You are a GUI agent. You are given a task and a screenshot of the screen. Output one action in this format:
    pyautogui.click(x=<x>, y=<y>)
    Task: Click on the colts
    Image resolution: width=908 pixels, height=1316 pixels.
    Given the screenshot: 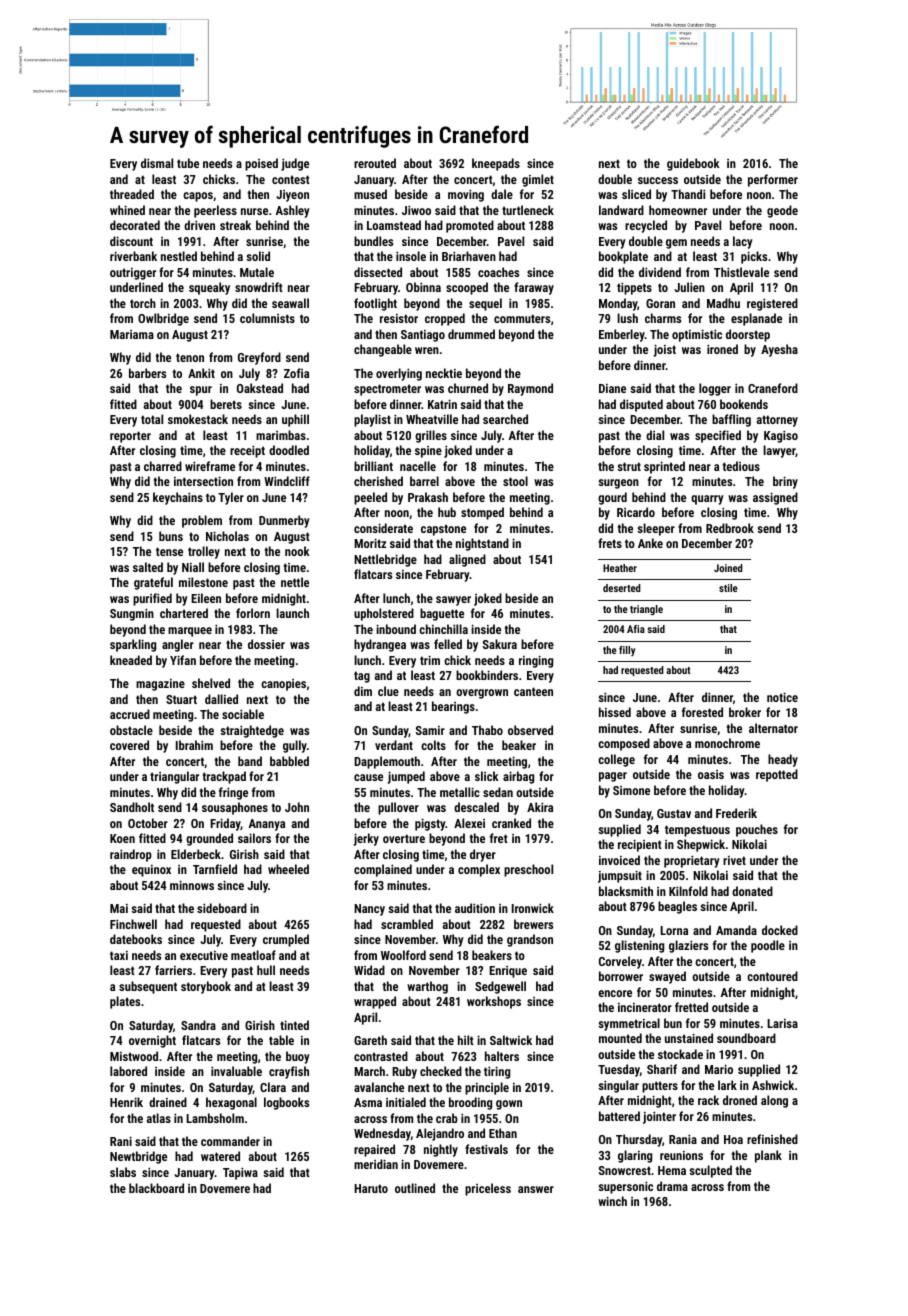 What is the action you would take?
    pyautogui.click(x=433, y=745)
